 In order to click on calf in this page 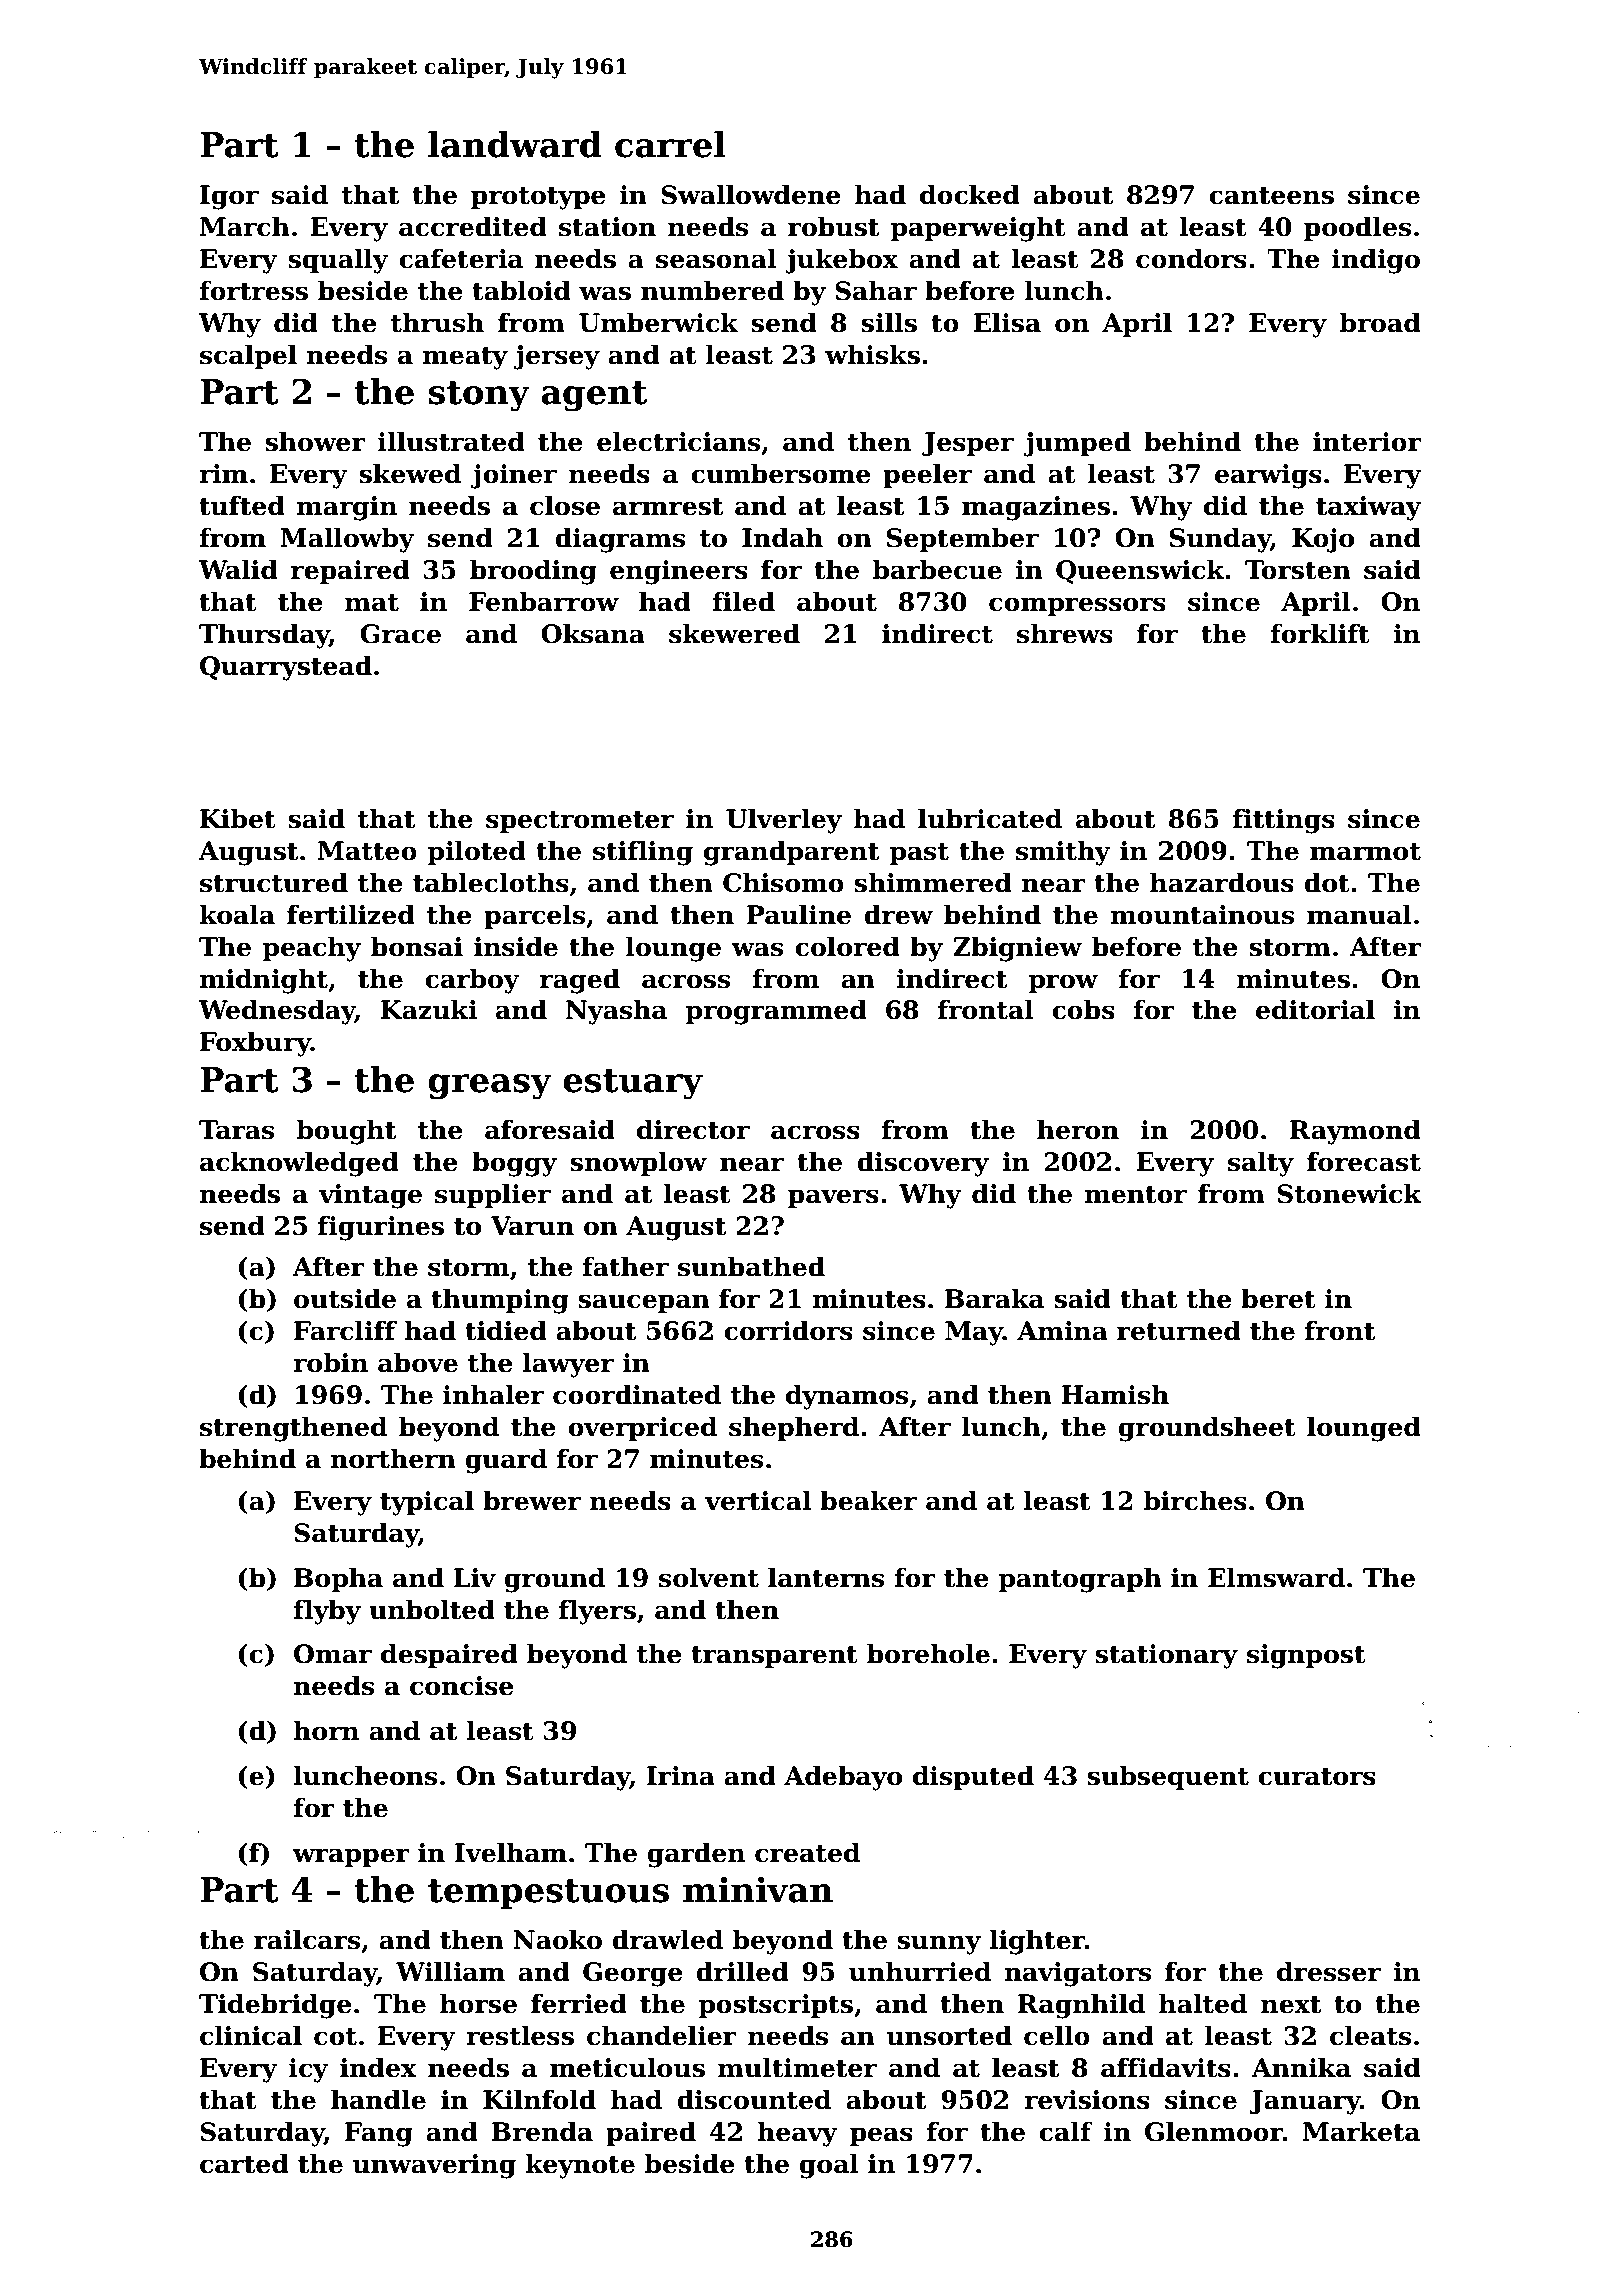, I will do `click(1066, 2131)`.
